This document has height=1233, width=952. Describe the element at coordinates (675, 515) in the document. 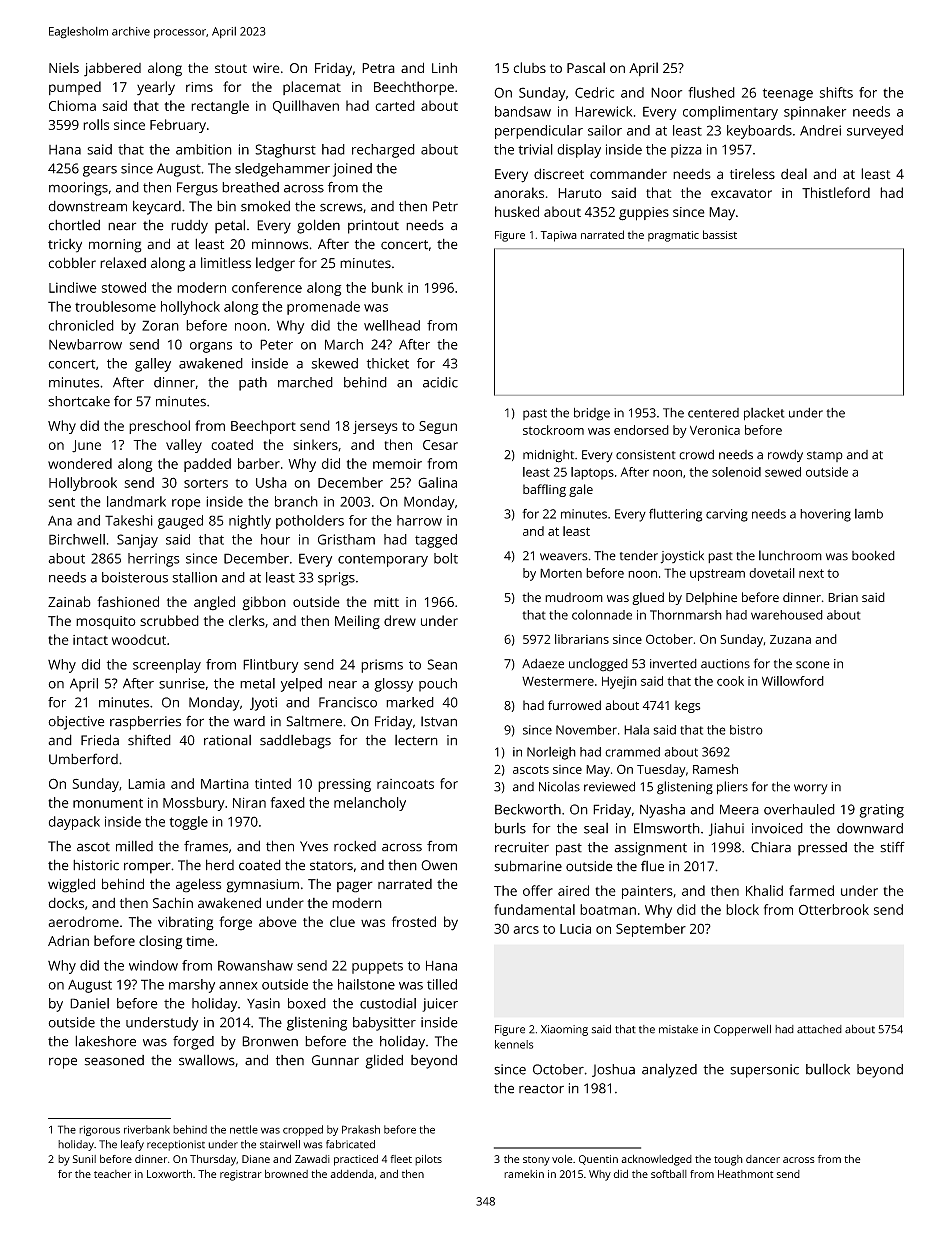

I see `fluttering` at that location.
